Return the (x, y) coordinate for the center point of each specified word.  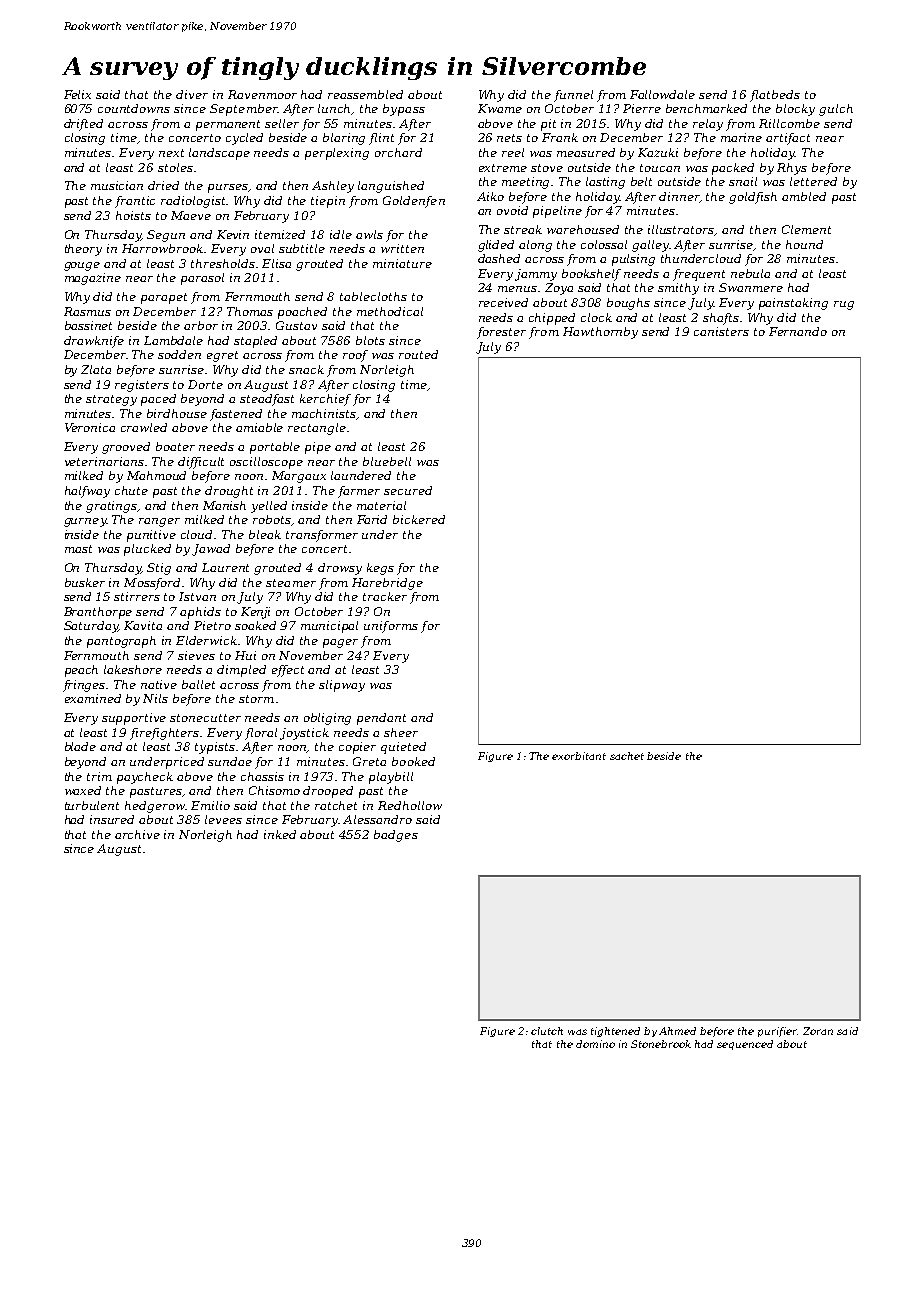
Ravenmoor (262, 94)
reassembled (365, 94)
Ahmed (677, 1031)
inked (280, 834)
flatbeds (775, 96)
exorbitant (579, 756)
